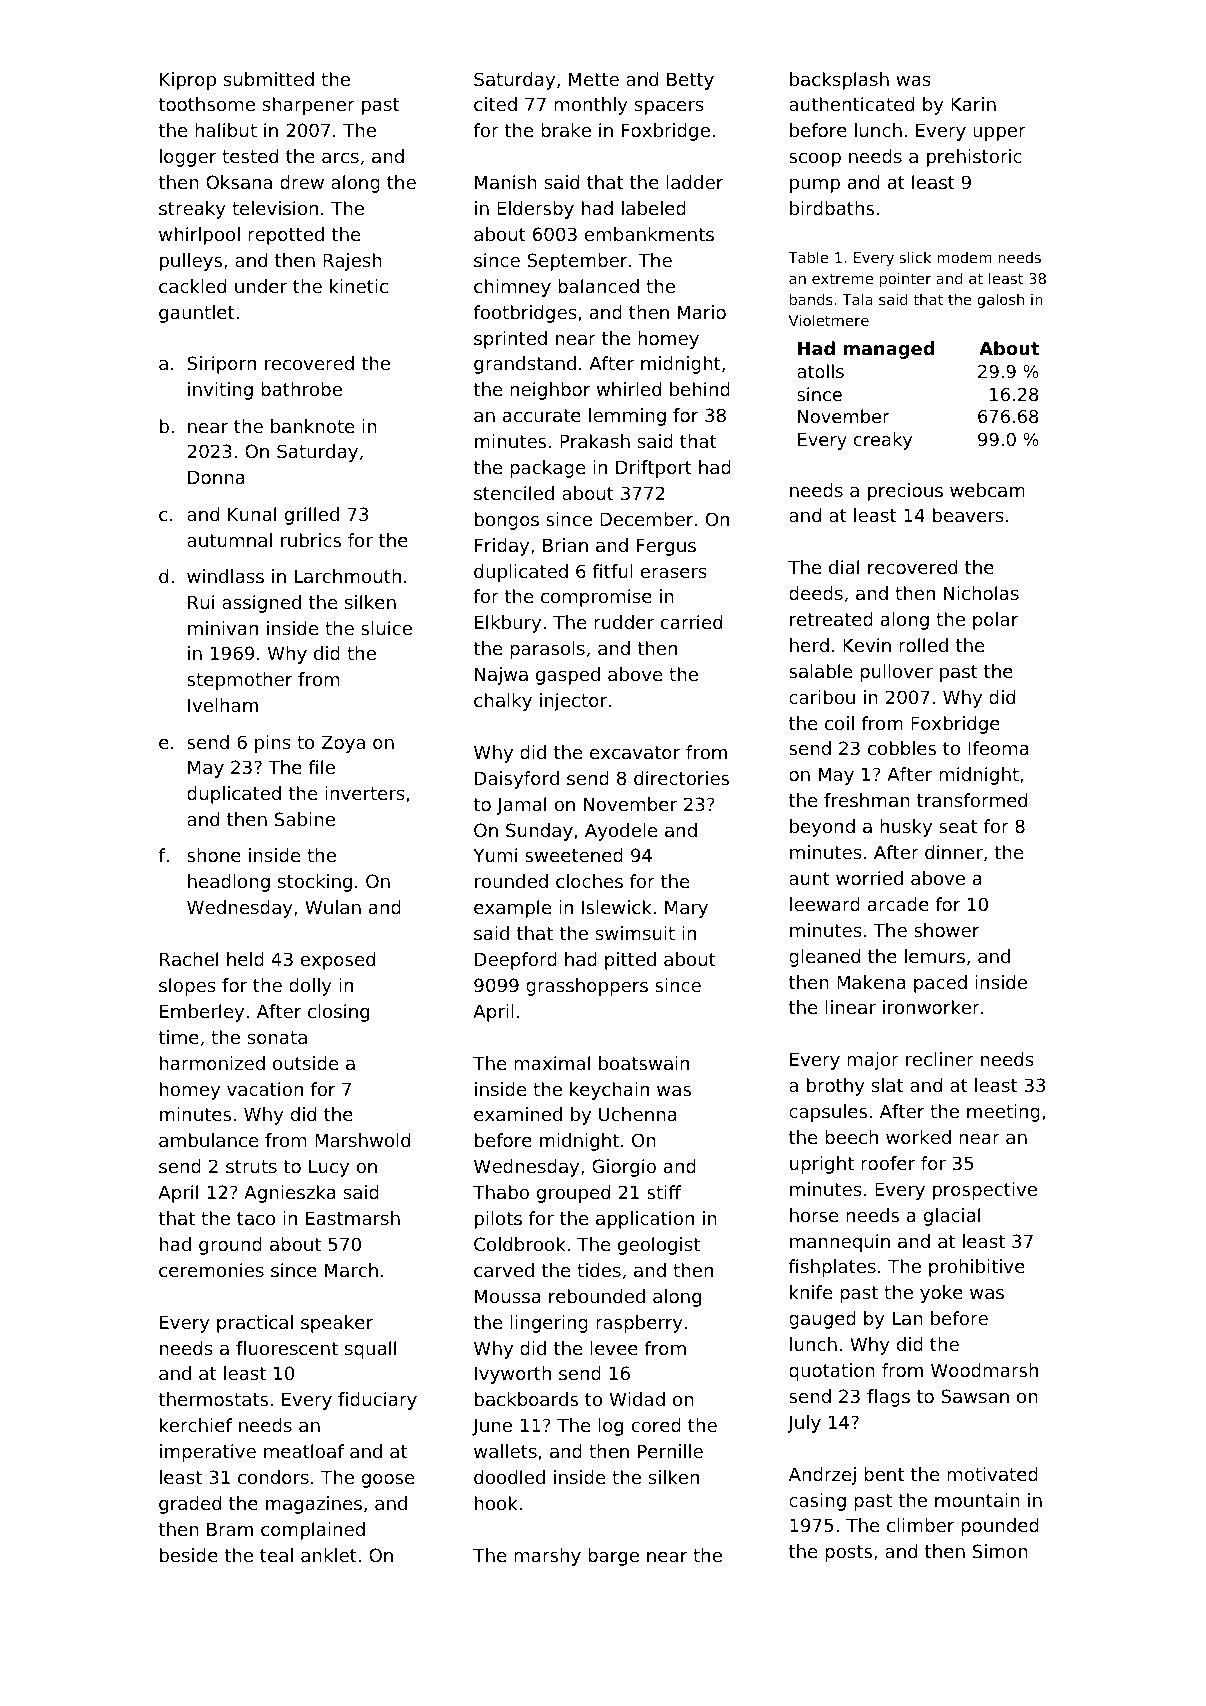 The image size is (1206, 1706). What do you see at coordinates (201, 602) in the screenshot?
I see `Rui` at bounding box center [201, 602].
